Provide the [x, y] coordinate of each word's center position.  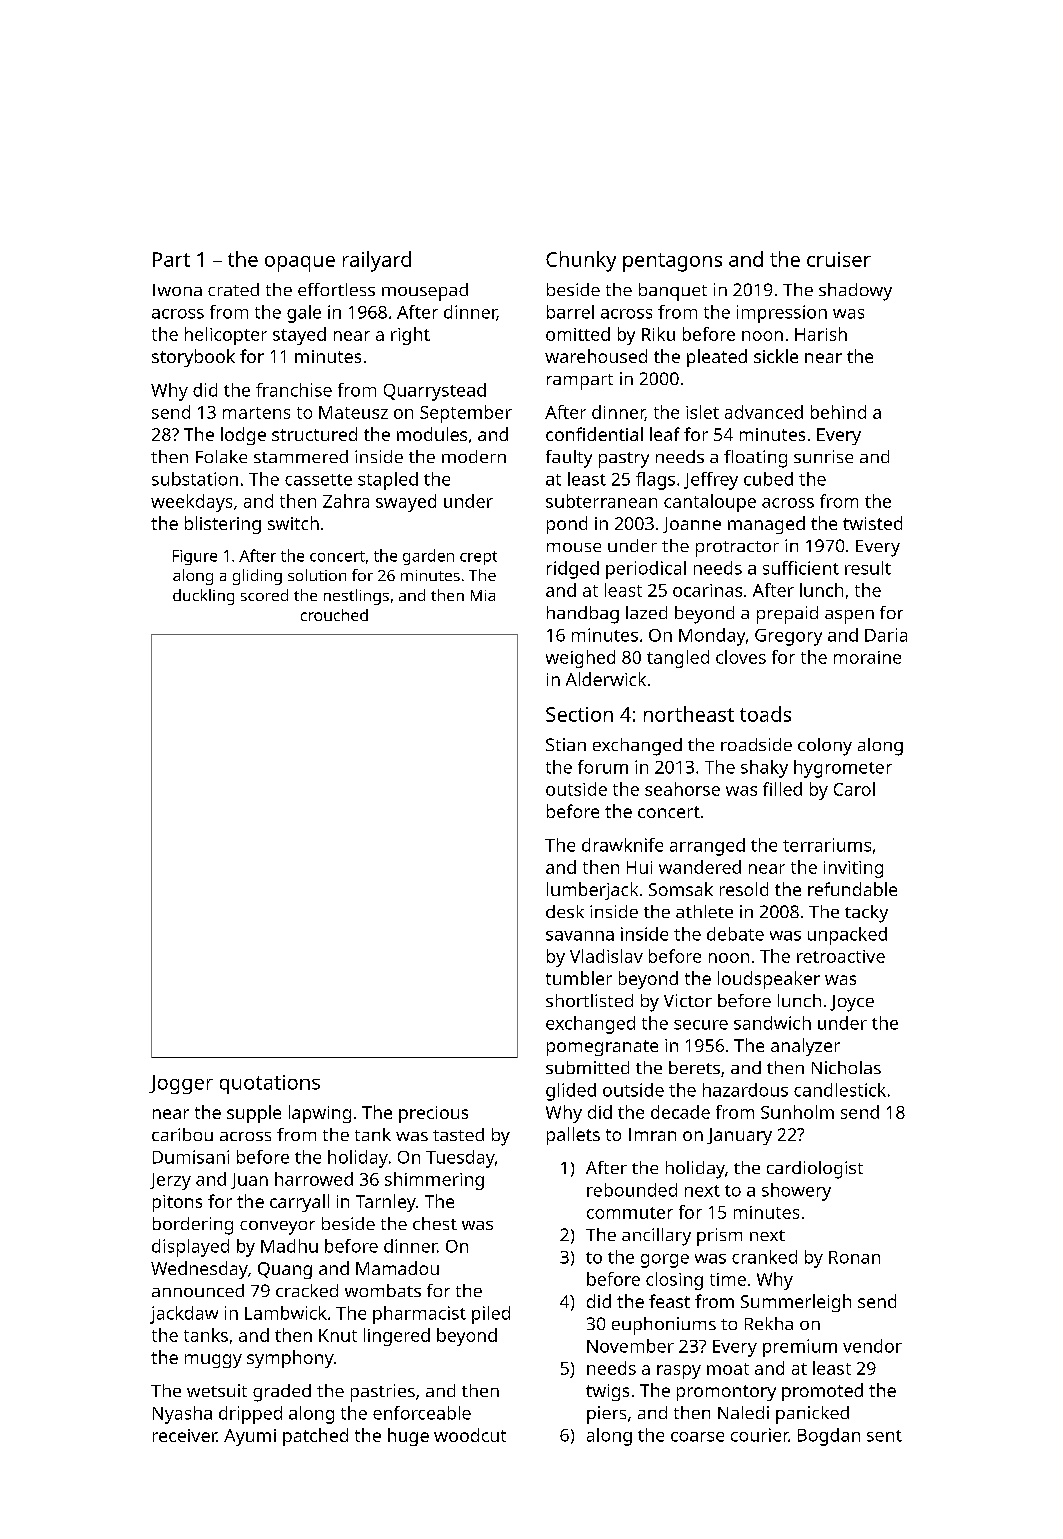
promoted [822, 1392]
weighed [580, 659]
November [630, 1346]
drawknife [622, 845]
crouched [334, 615]
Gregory [788, 637]
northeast [689, 714]
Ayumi [250, 1437]
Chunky [581, 261]
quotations [270, 1084]
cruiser [839, 259]
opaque [300, 264]
